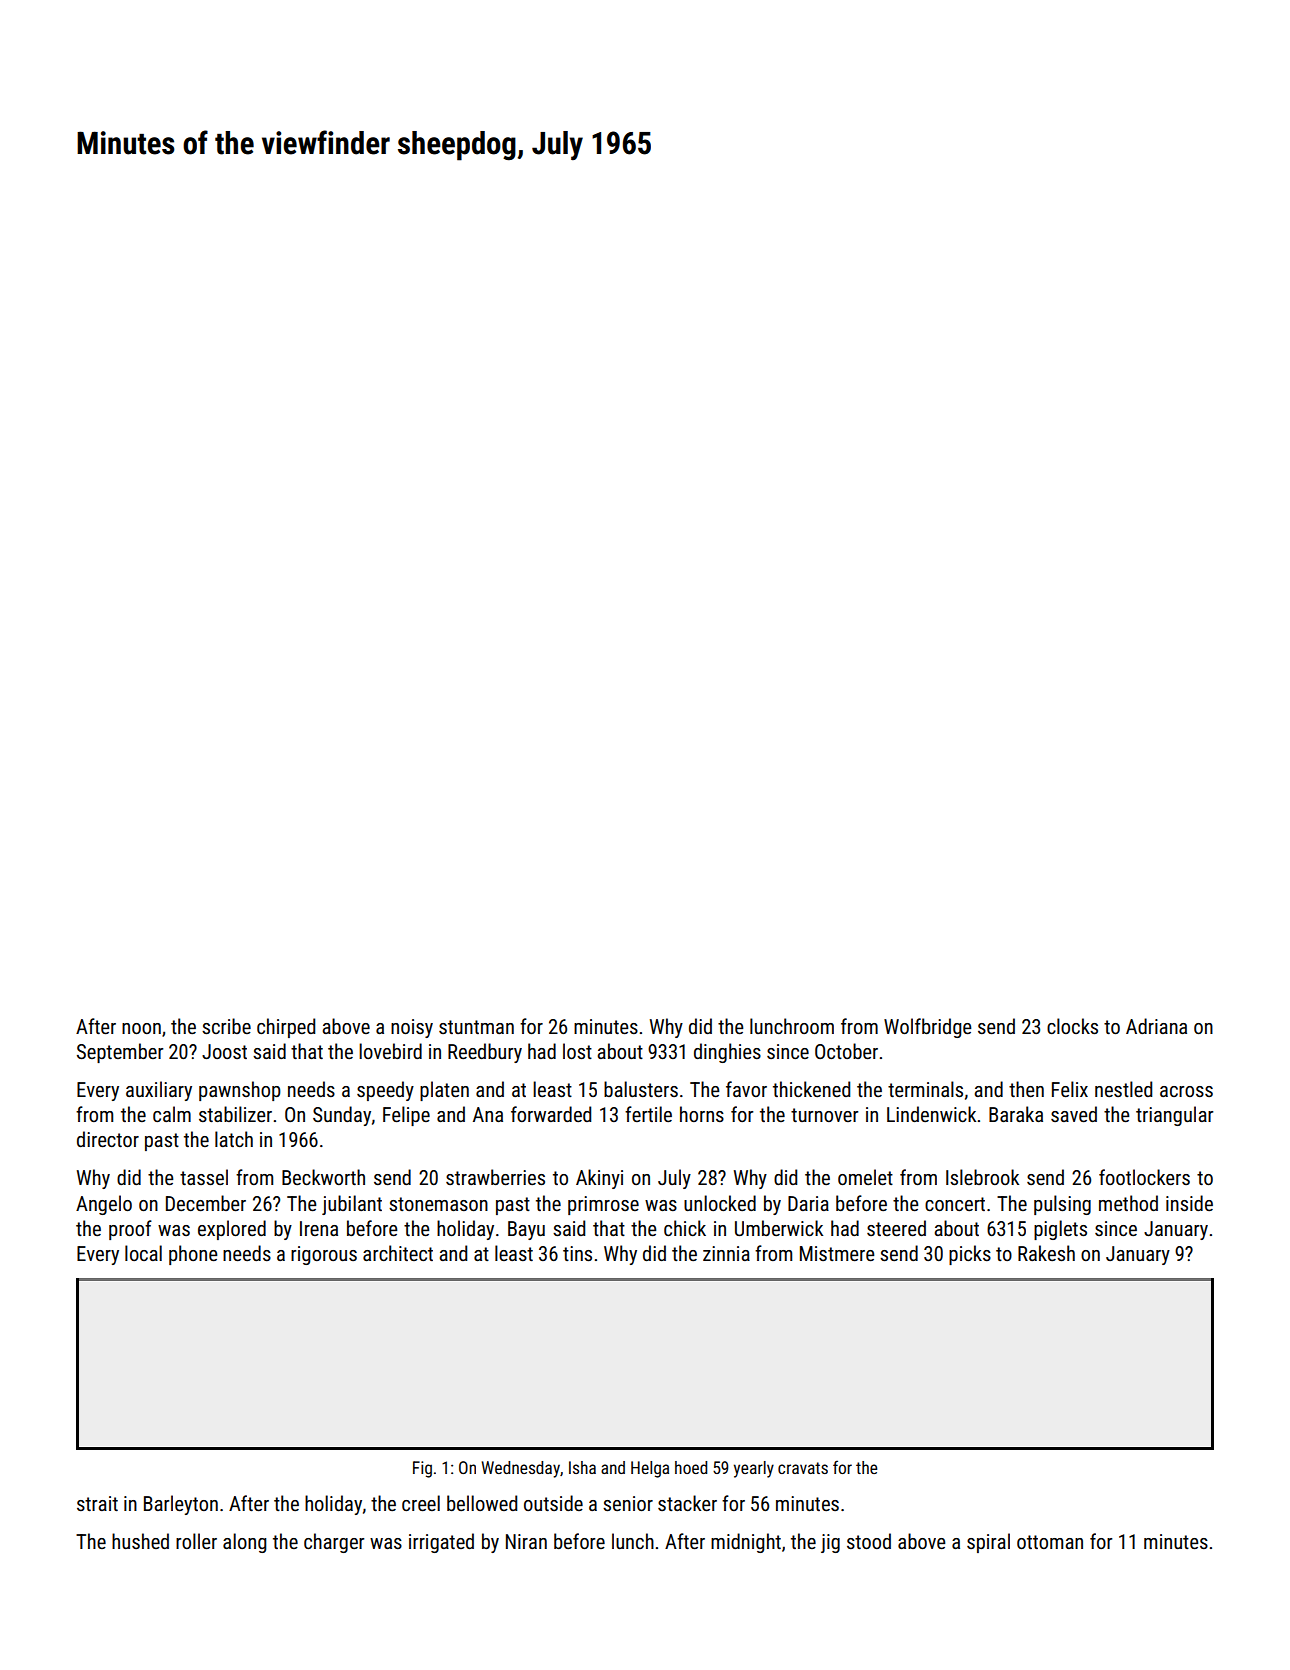  Describe the element at coordinates (476, 1027) in the image. I see `stuntman` at that location.
